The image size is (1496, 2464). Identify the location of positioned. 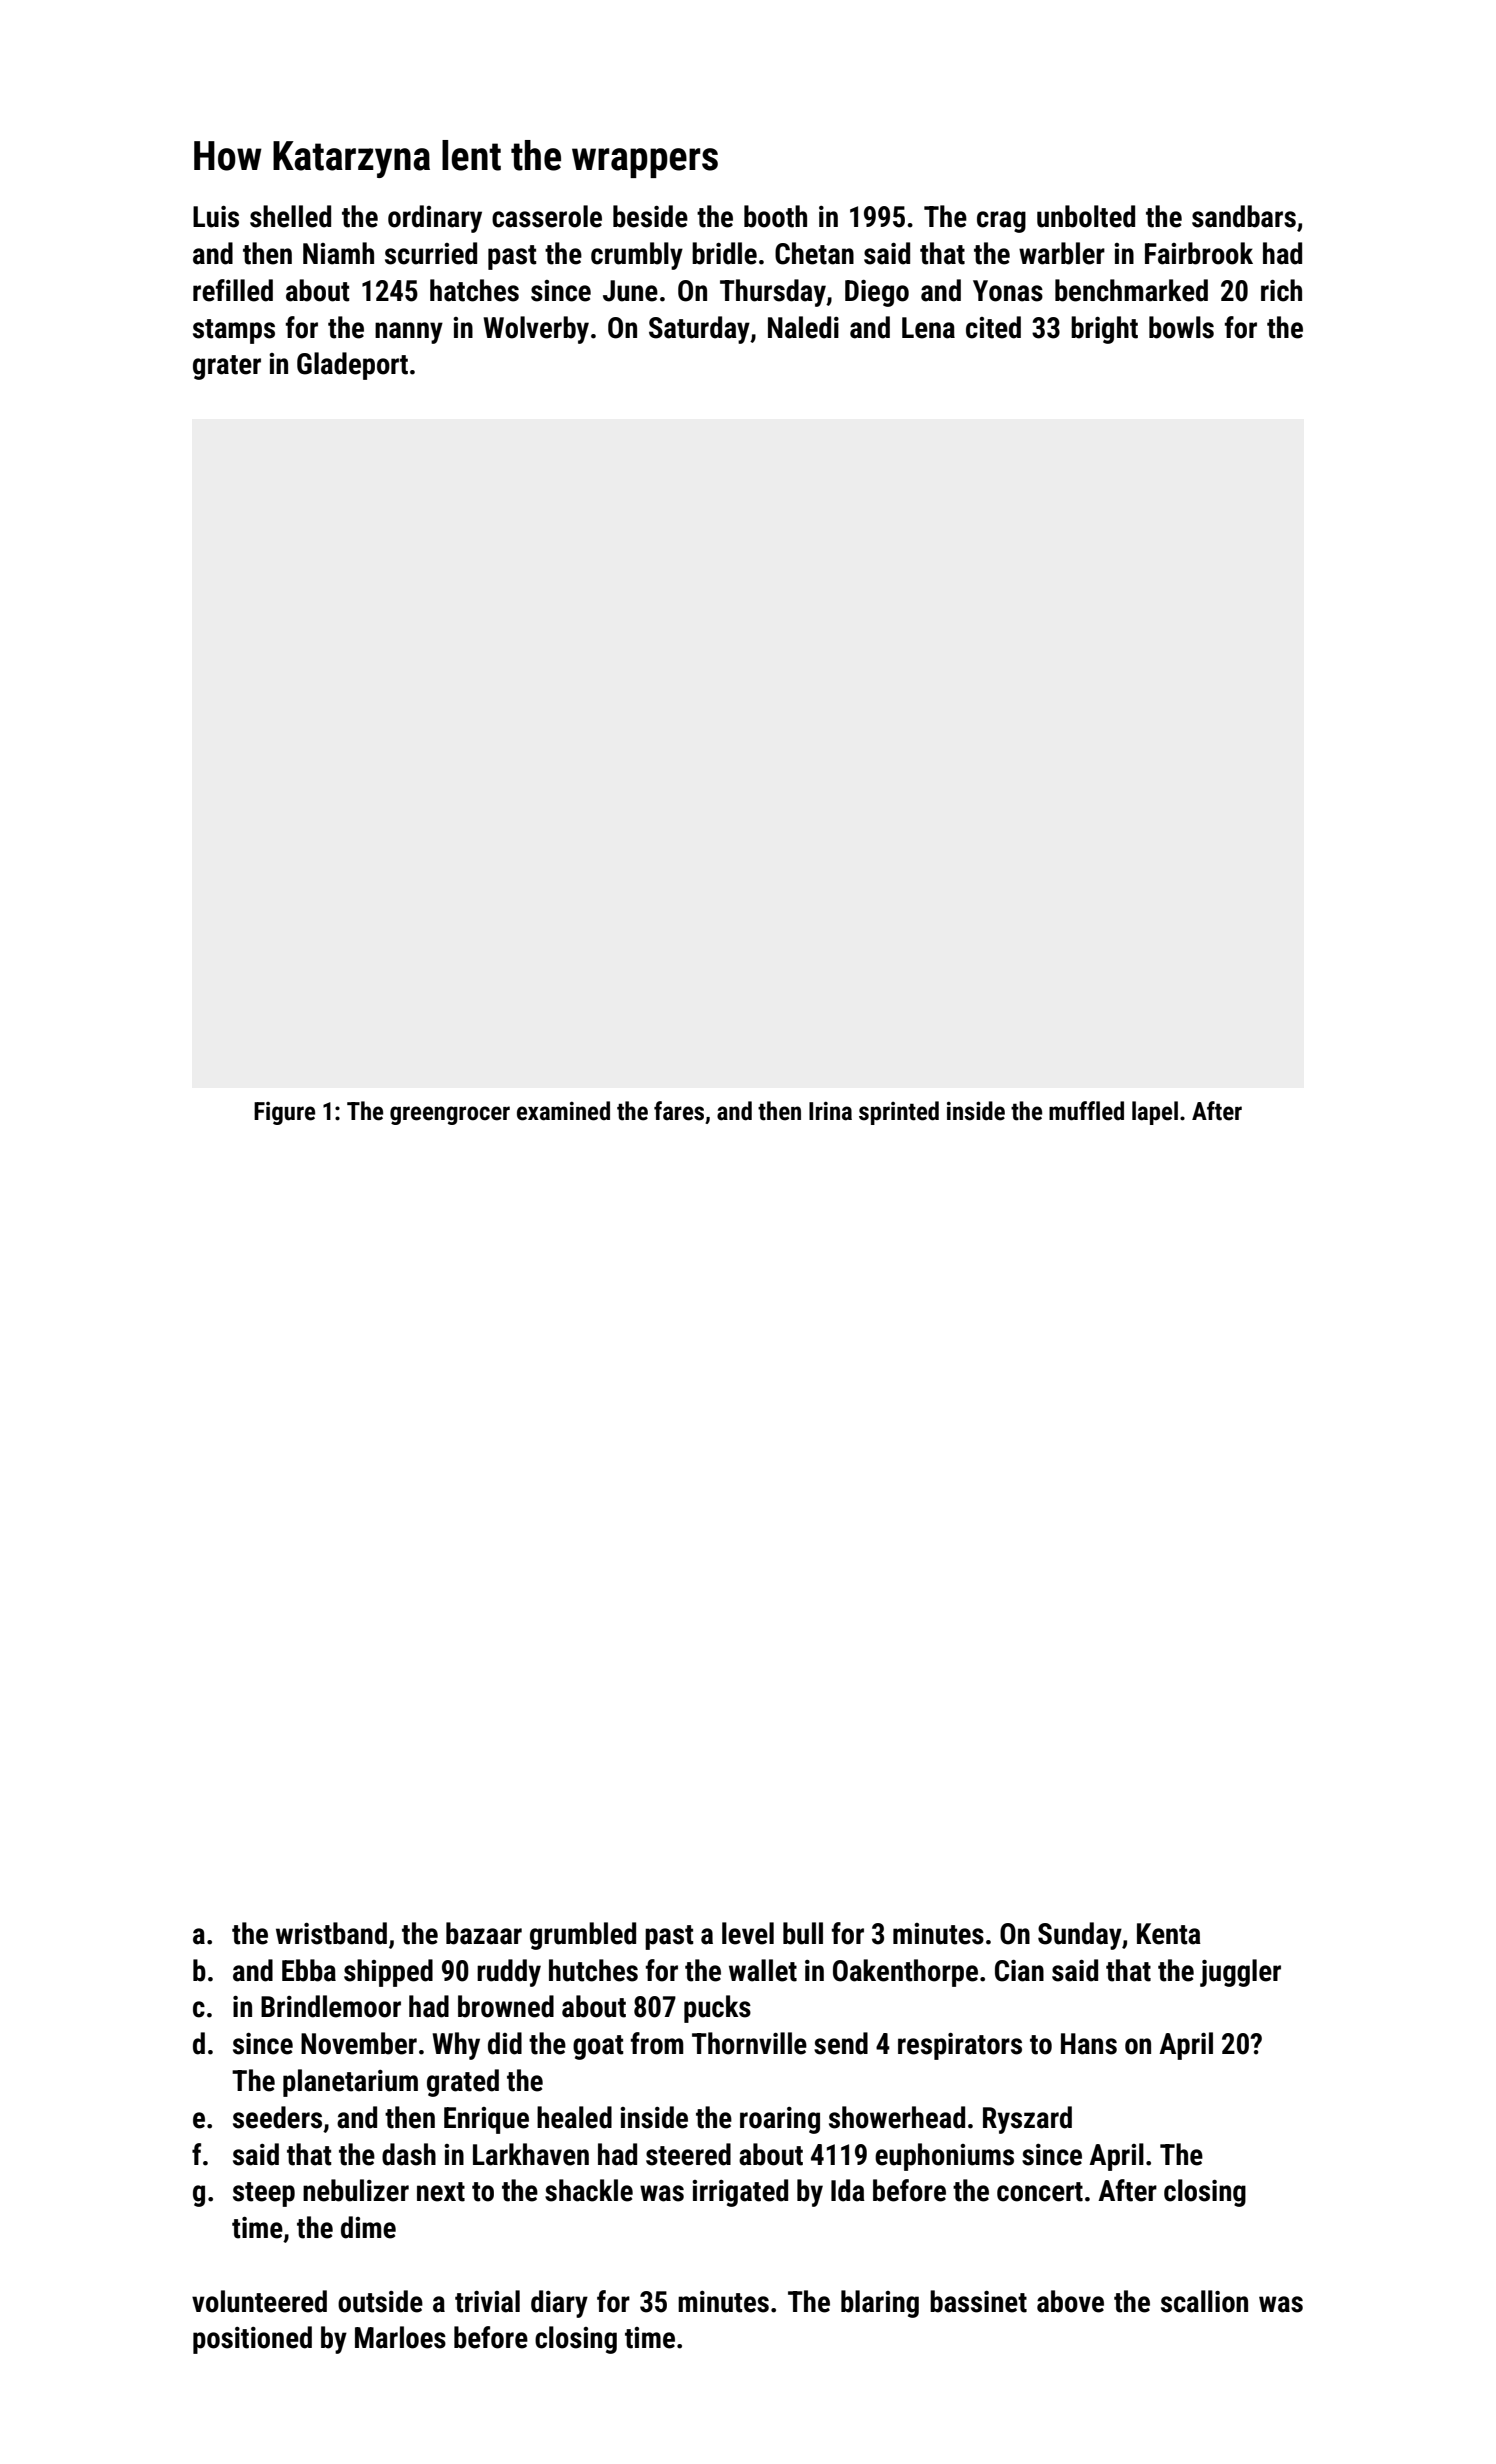
(252, 2340).
